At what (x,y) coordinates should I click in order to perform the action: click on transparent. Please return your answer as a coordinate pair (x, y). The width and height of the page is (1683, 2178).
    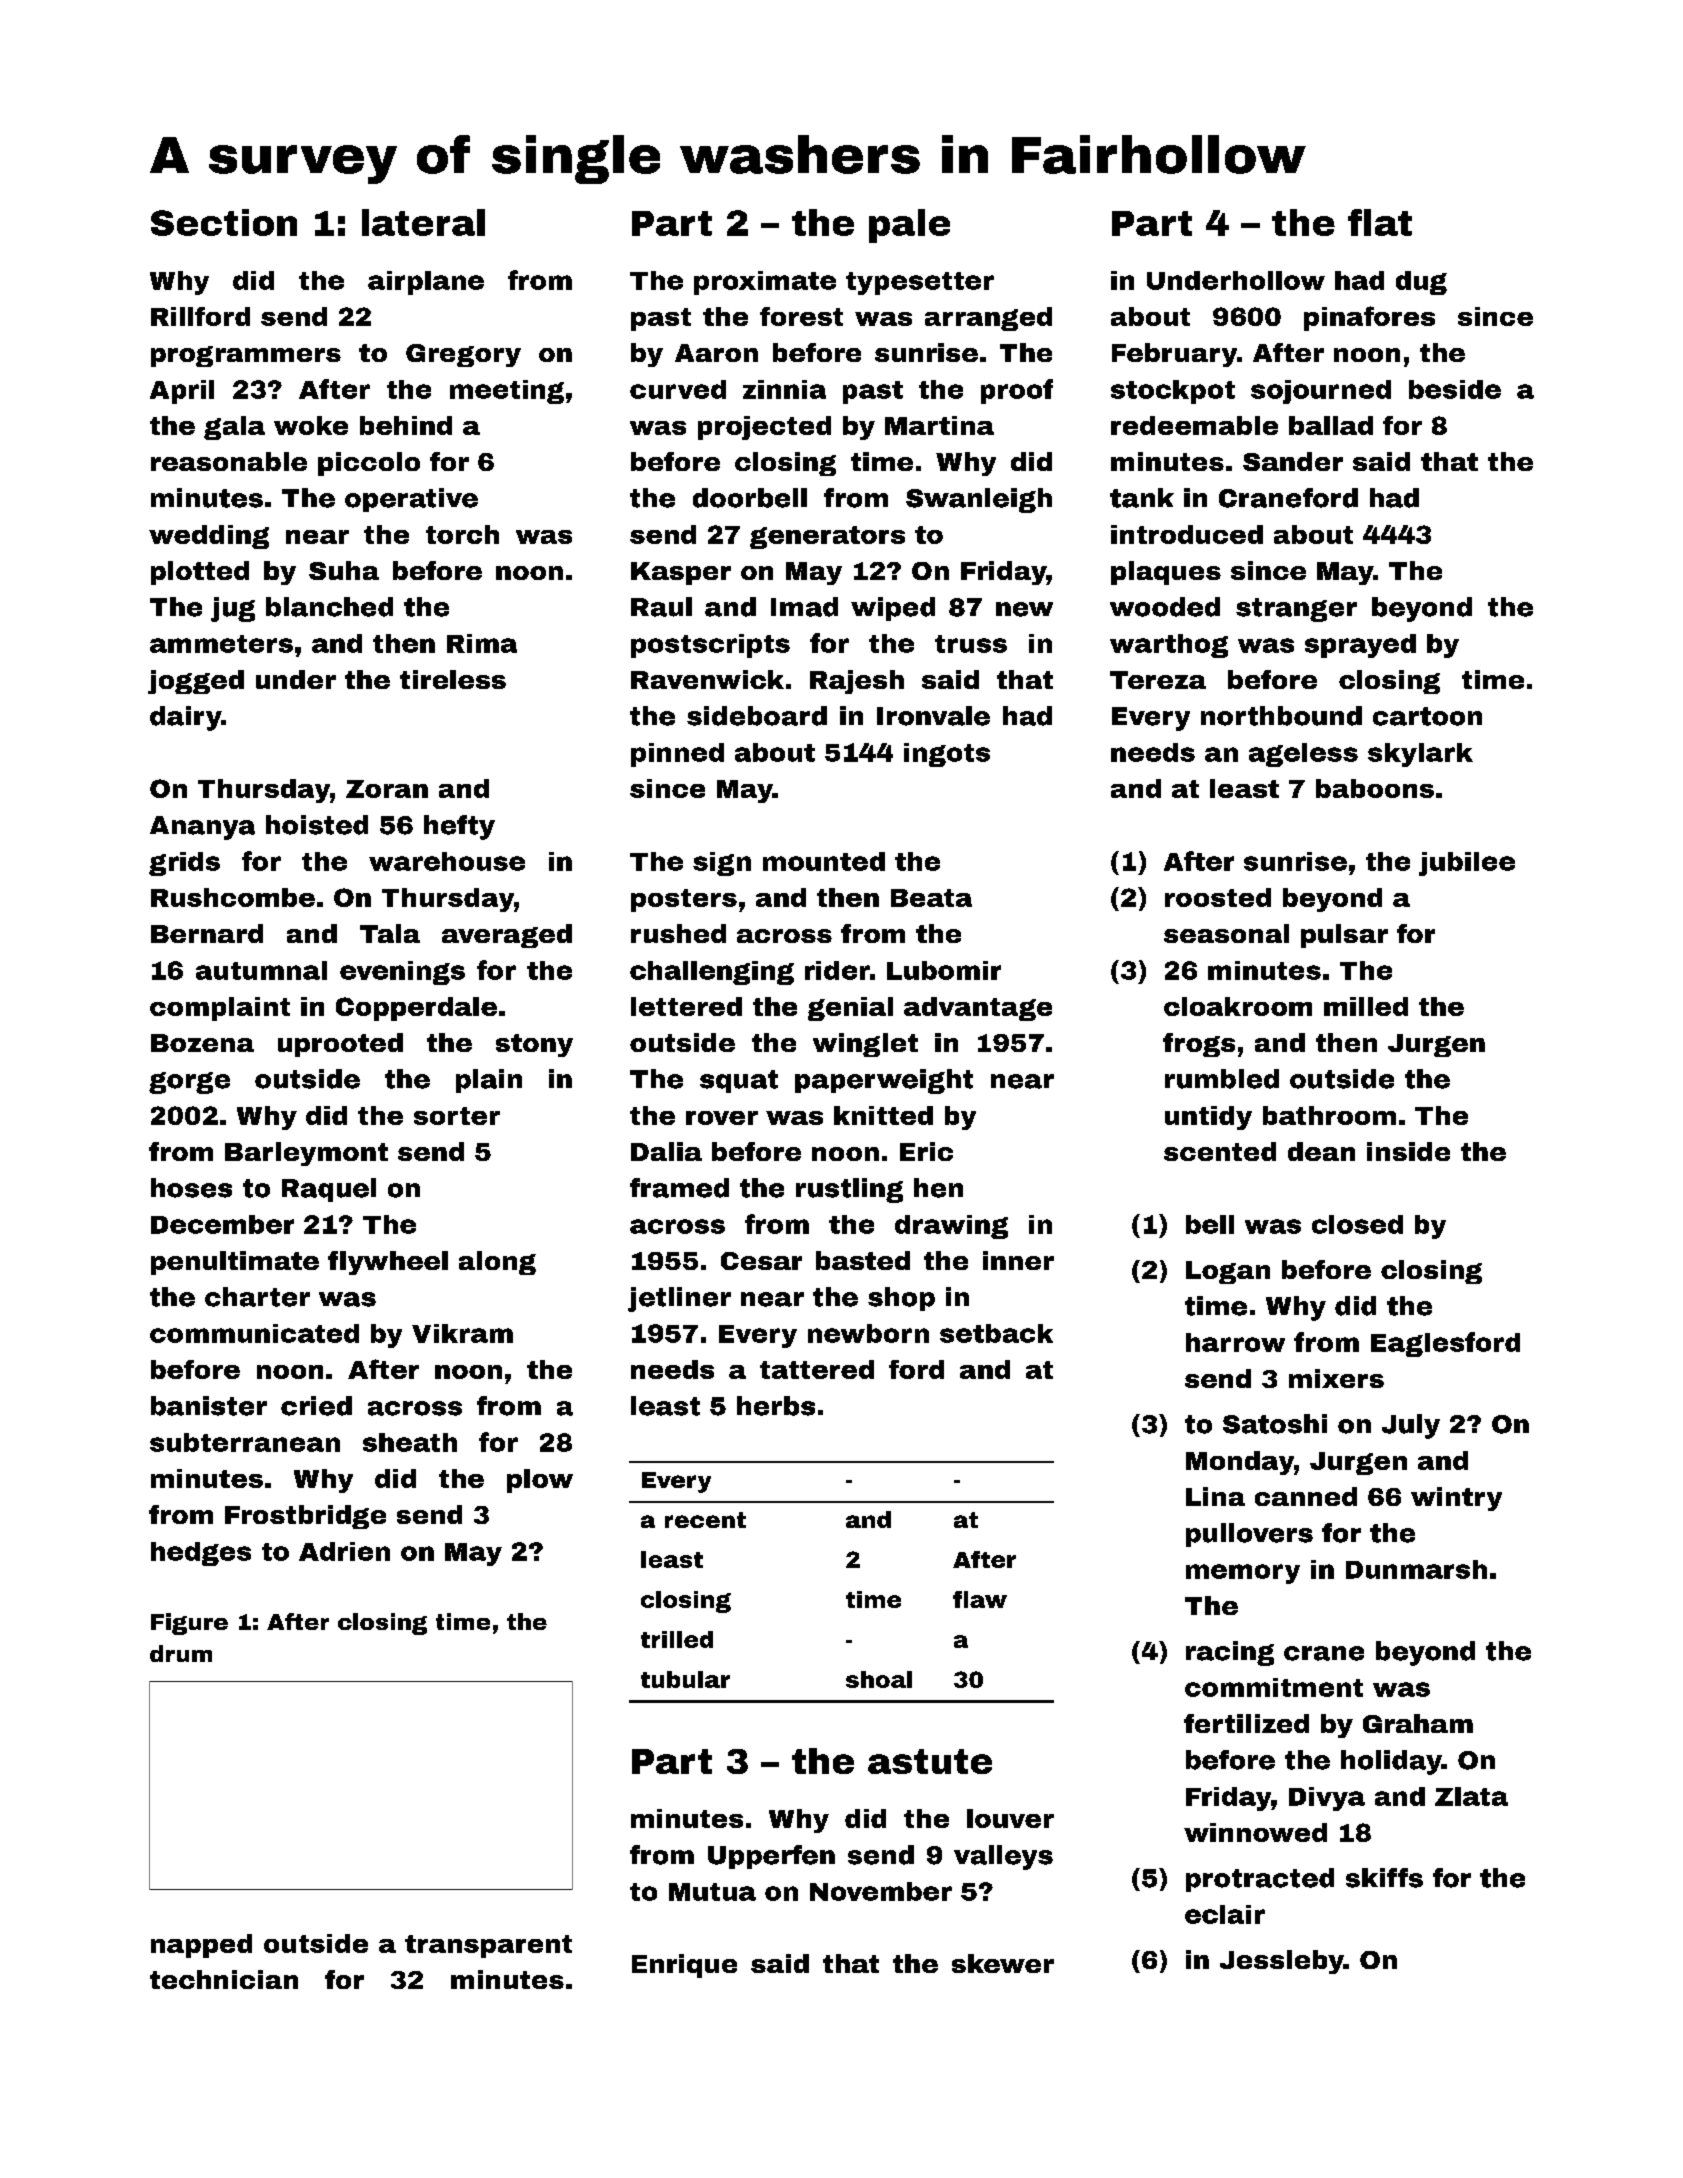
    Looking at the image, I should click on (488, 1946).
